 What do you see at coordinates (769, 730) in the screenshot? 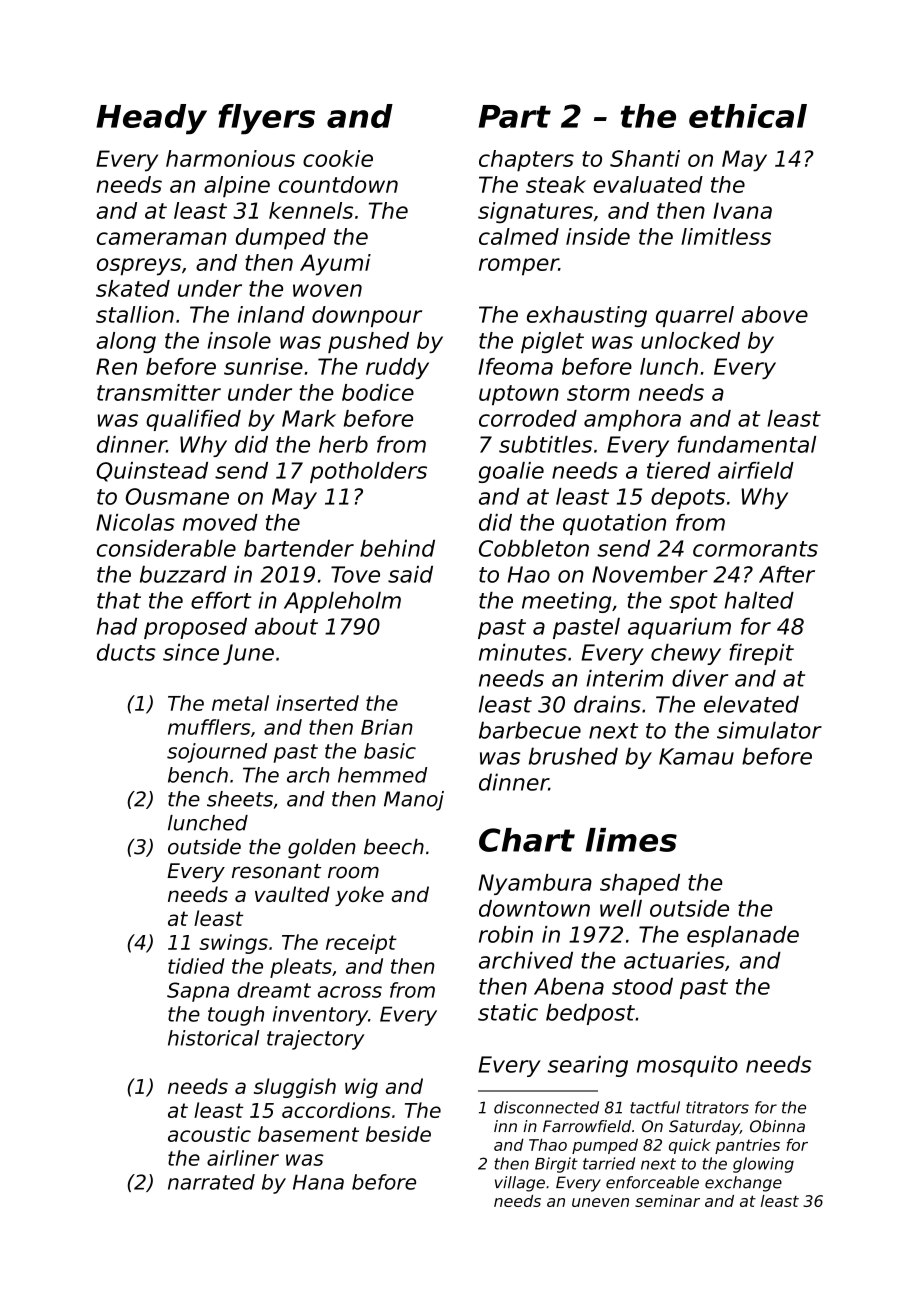
I see `simulator` at bounding box center [769, 730].
